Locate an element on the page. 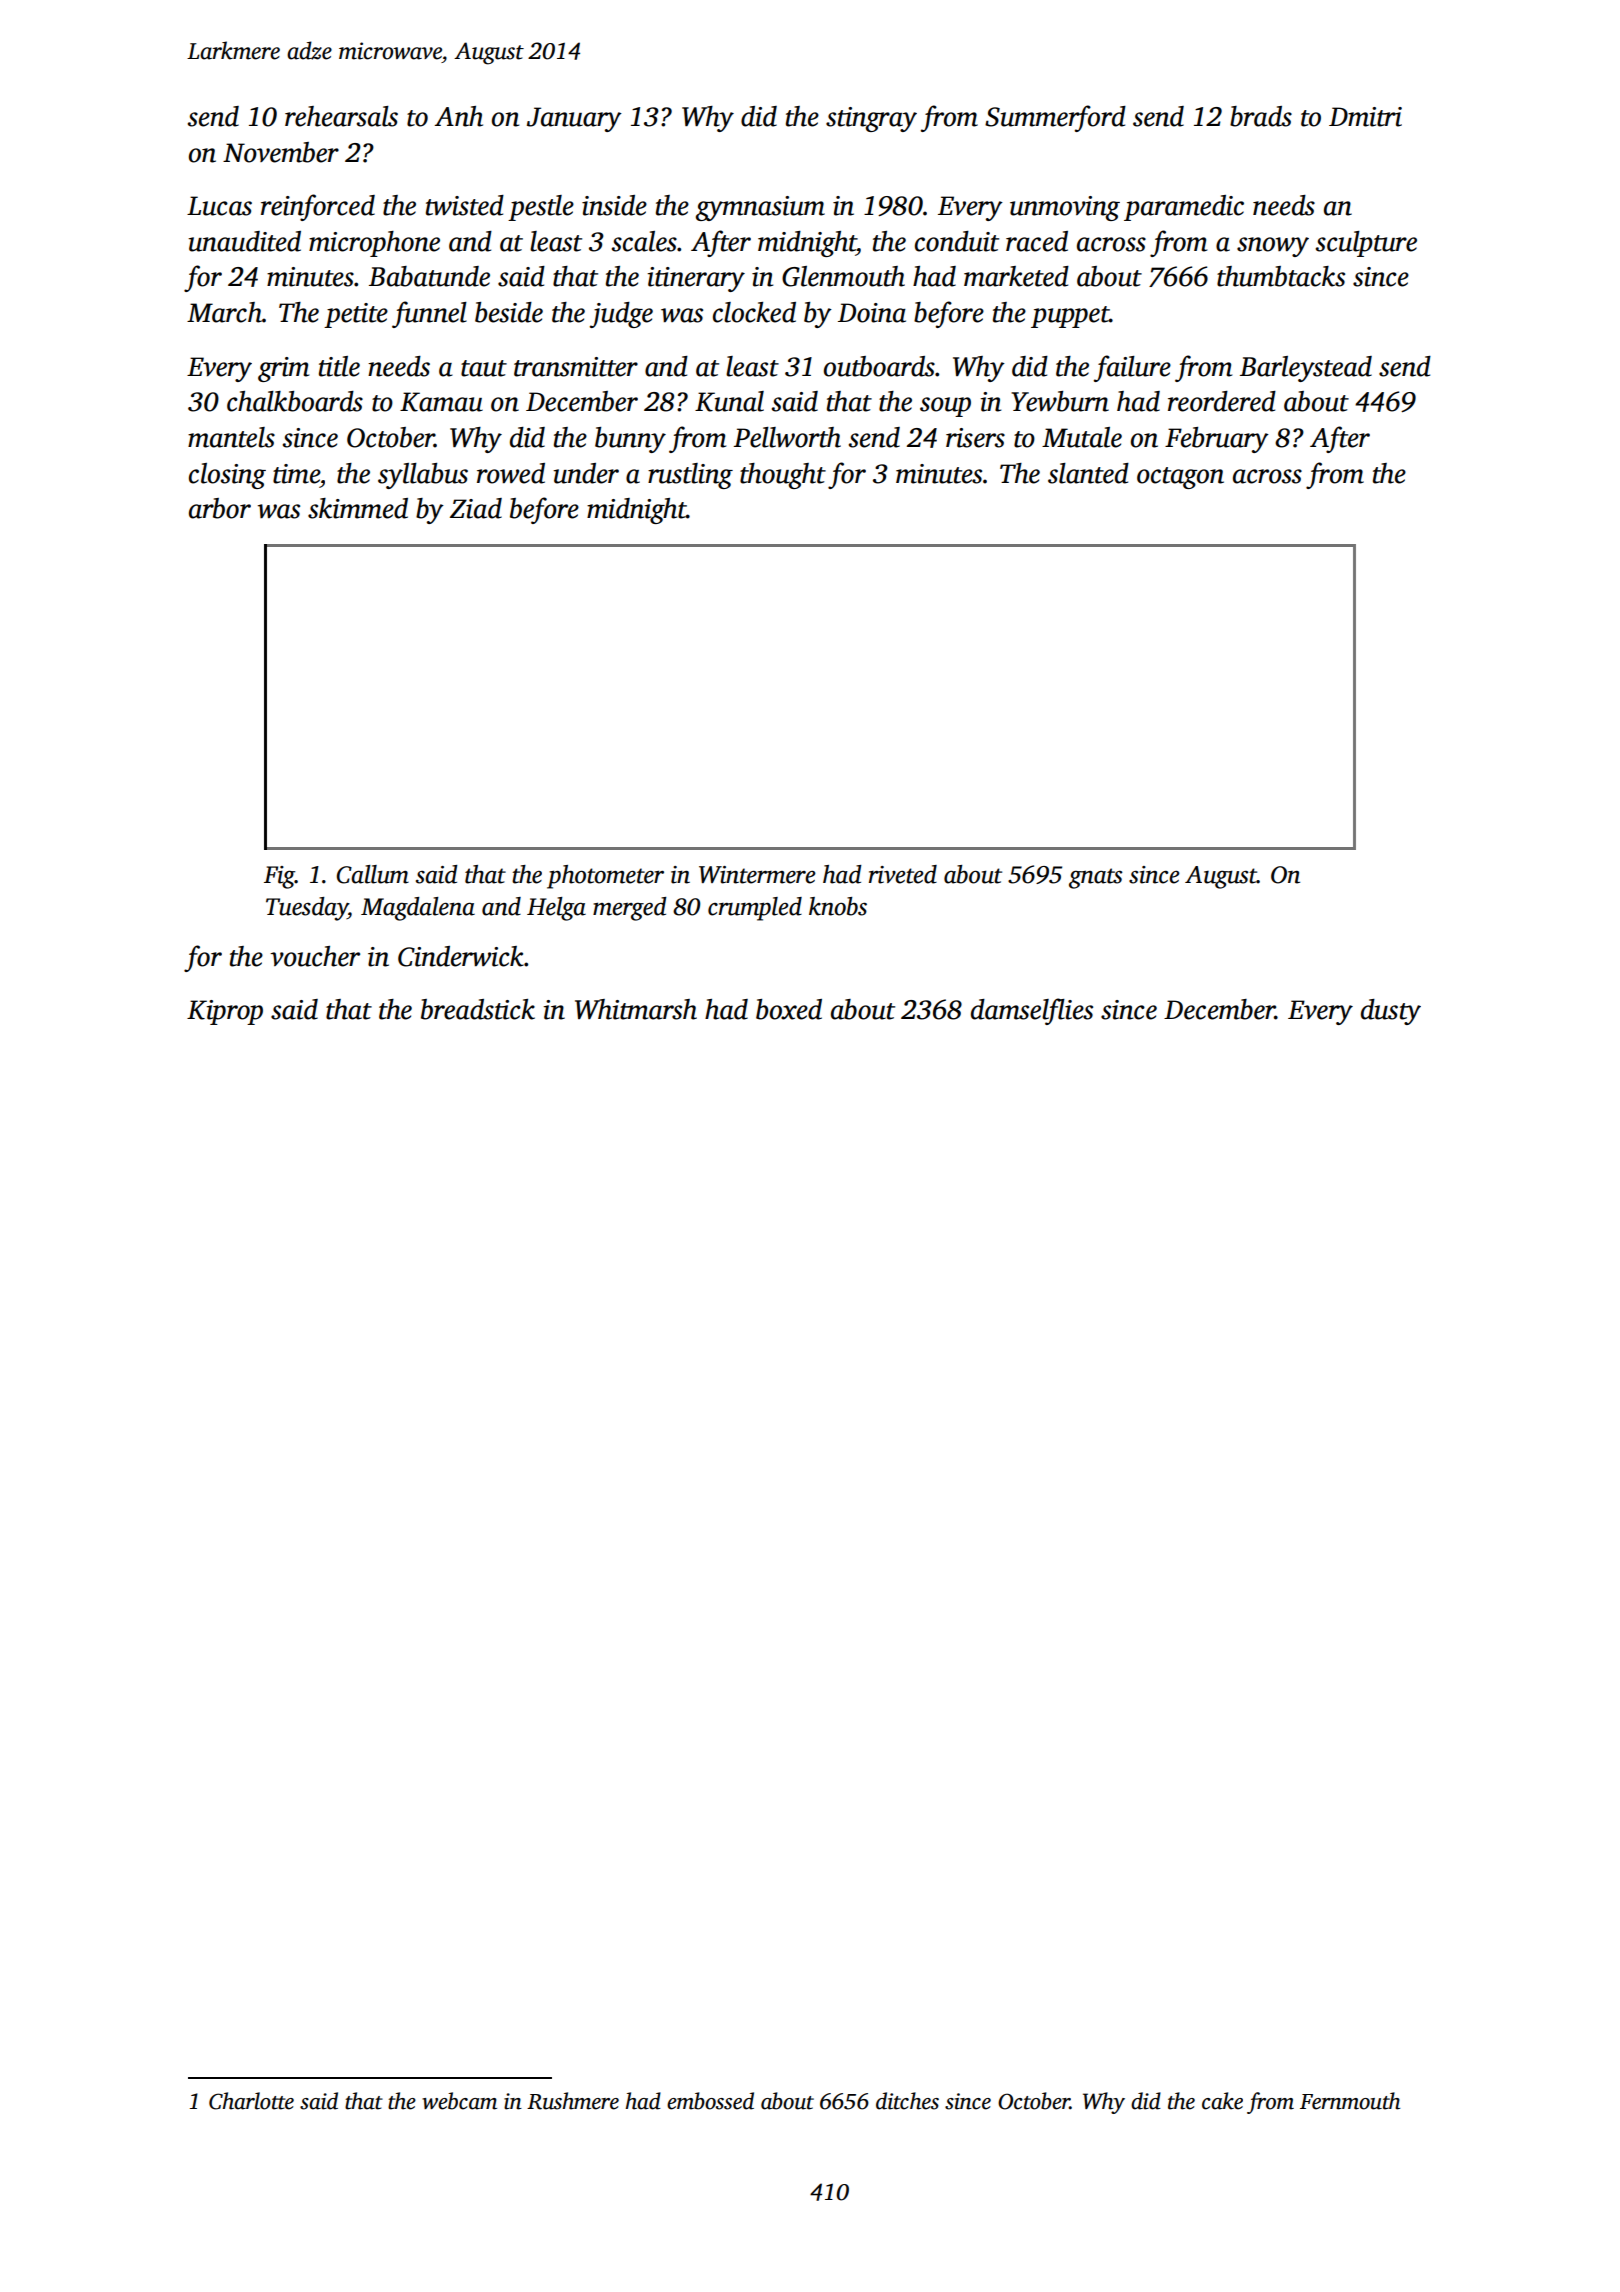 This page has height=2292, width=1620. unmoving is located at coordinates (1065, 208).
